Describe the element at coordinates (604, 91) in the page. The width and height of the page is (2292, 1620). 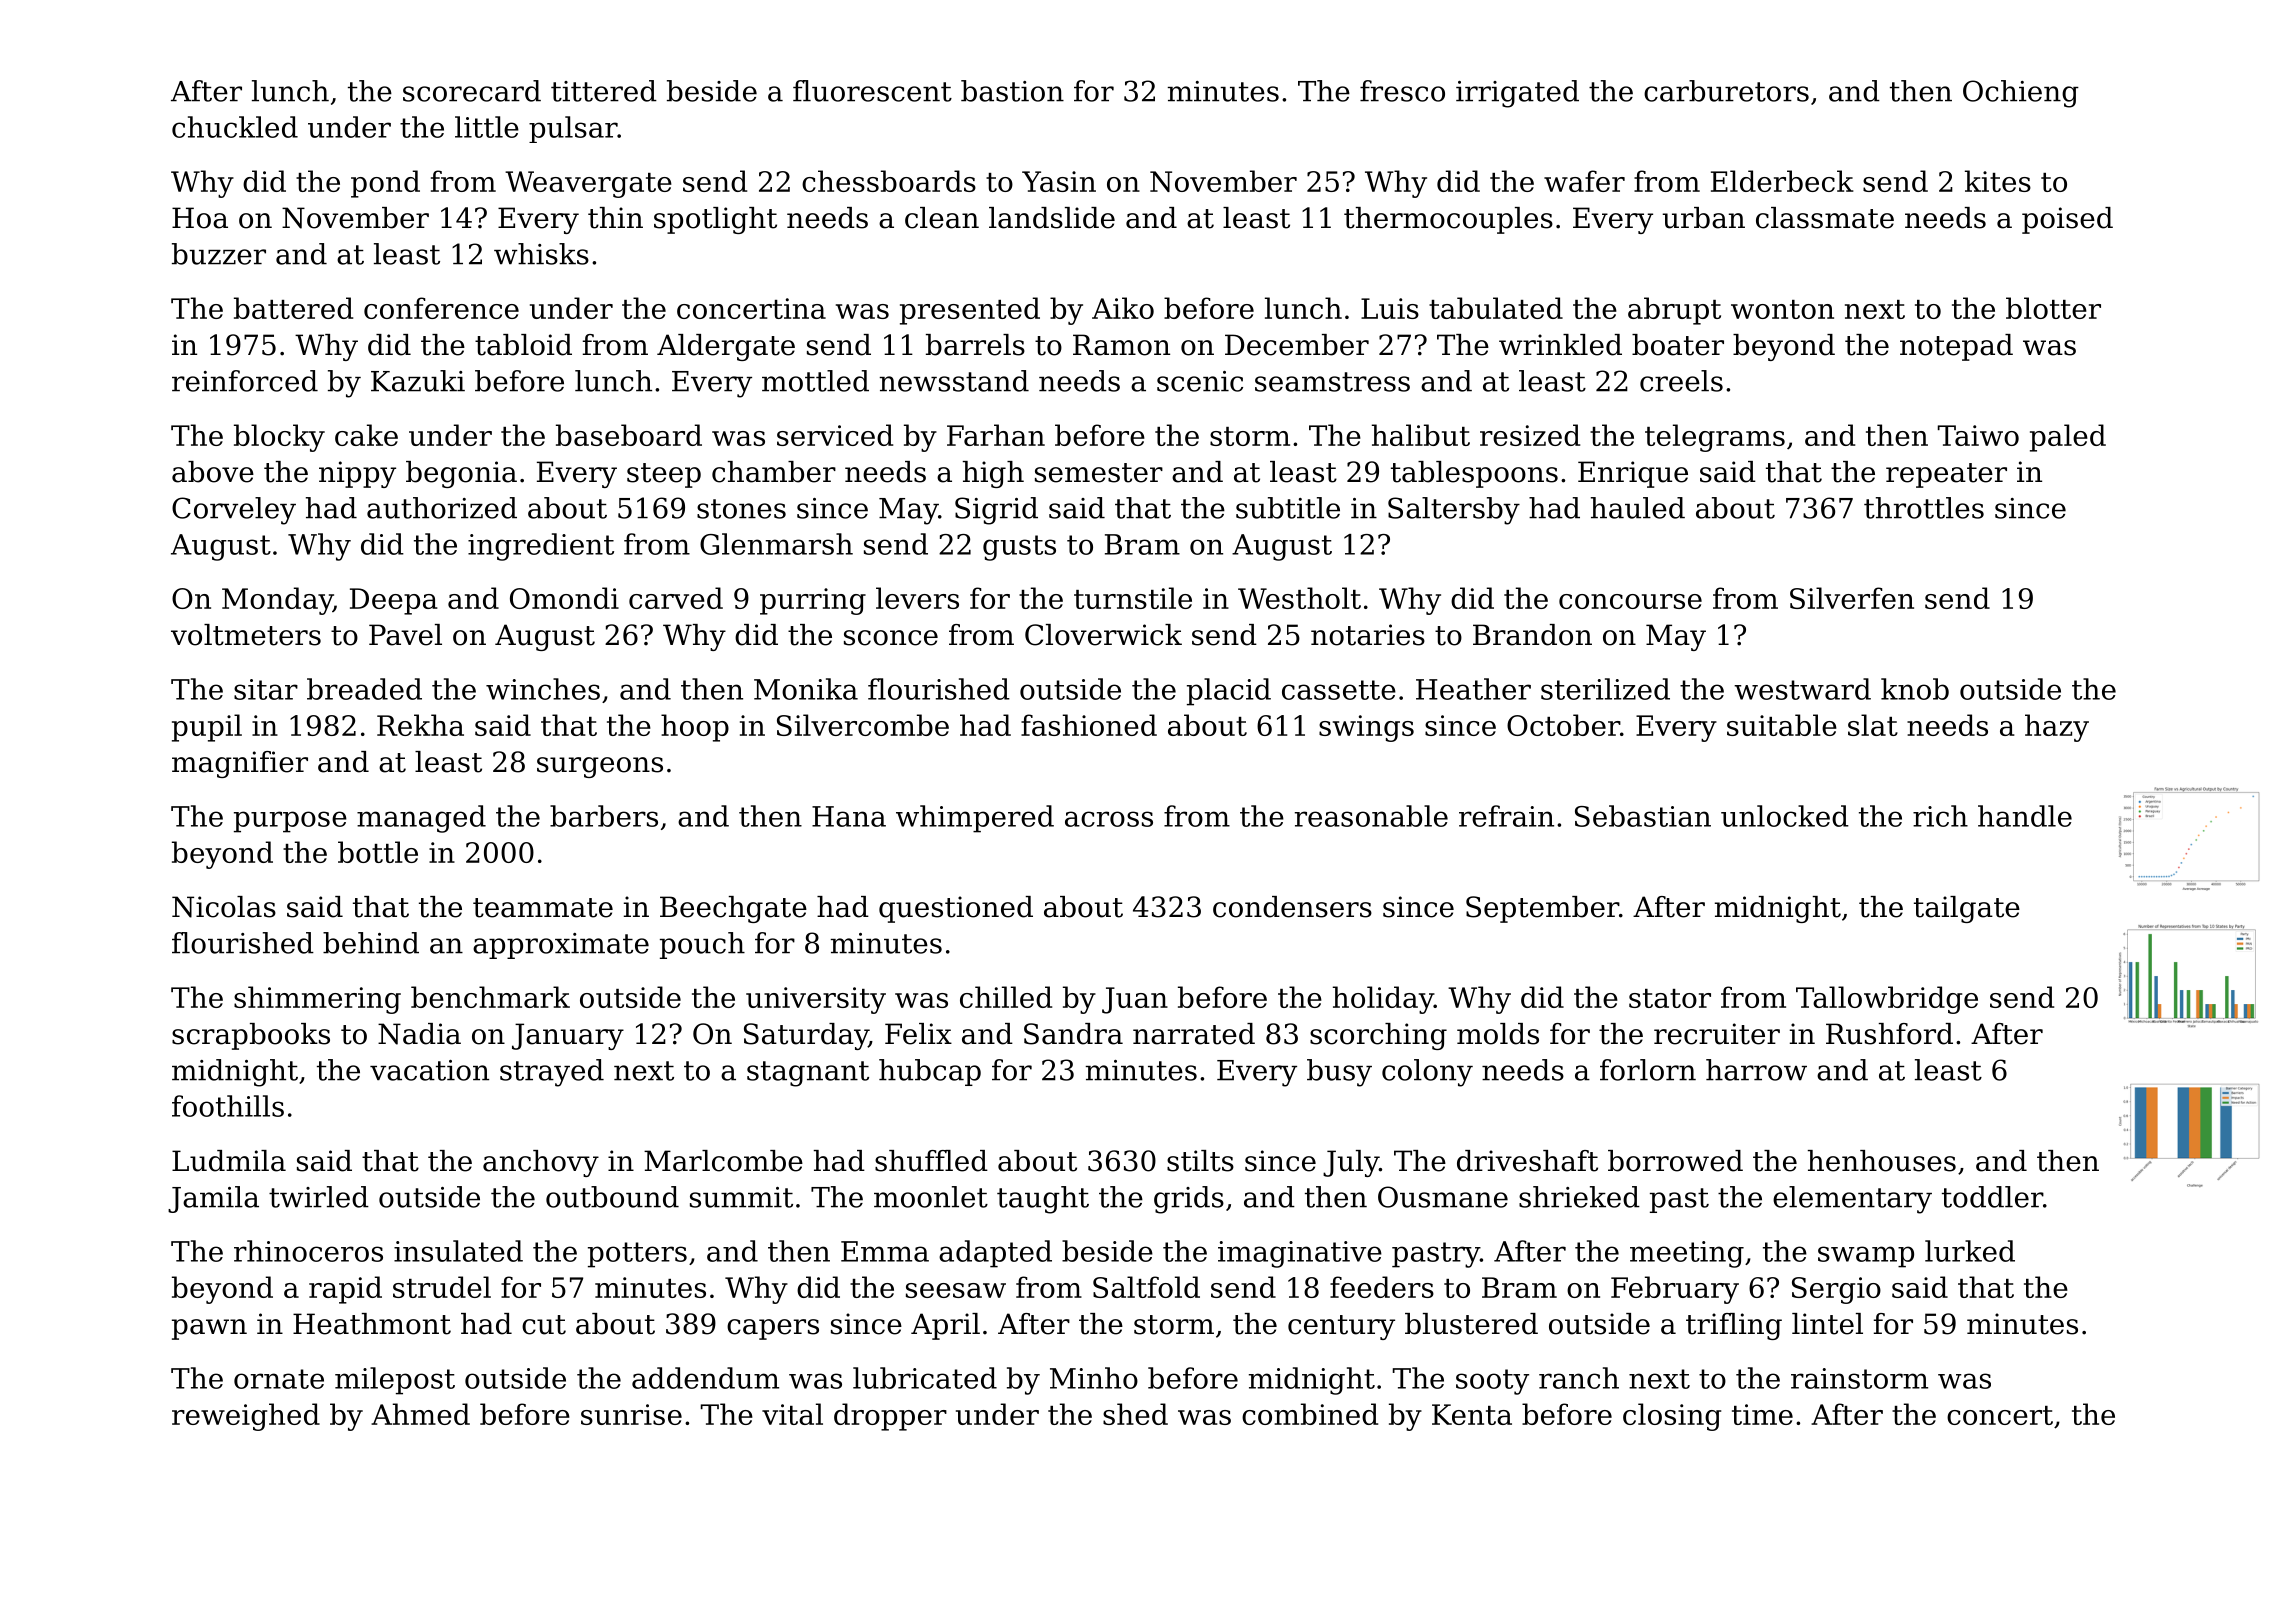
I see `tittered` at that location.
